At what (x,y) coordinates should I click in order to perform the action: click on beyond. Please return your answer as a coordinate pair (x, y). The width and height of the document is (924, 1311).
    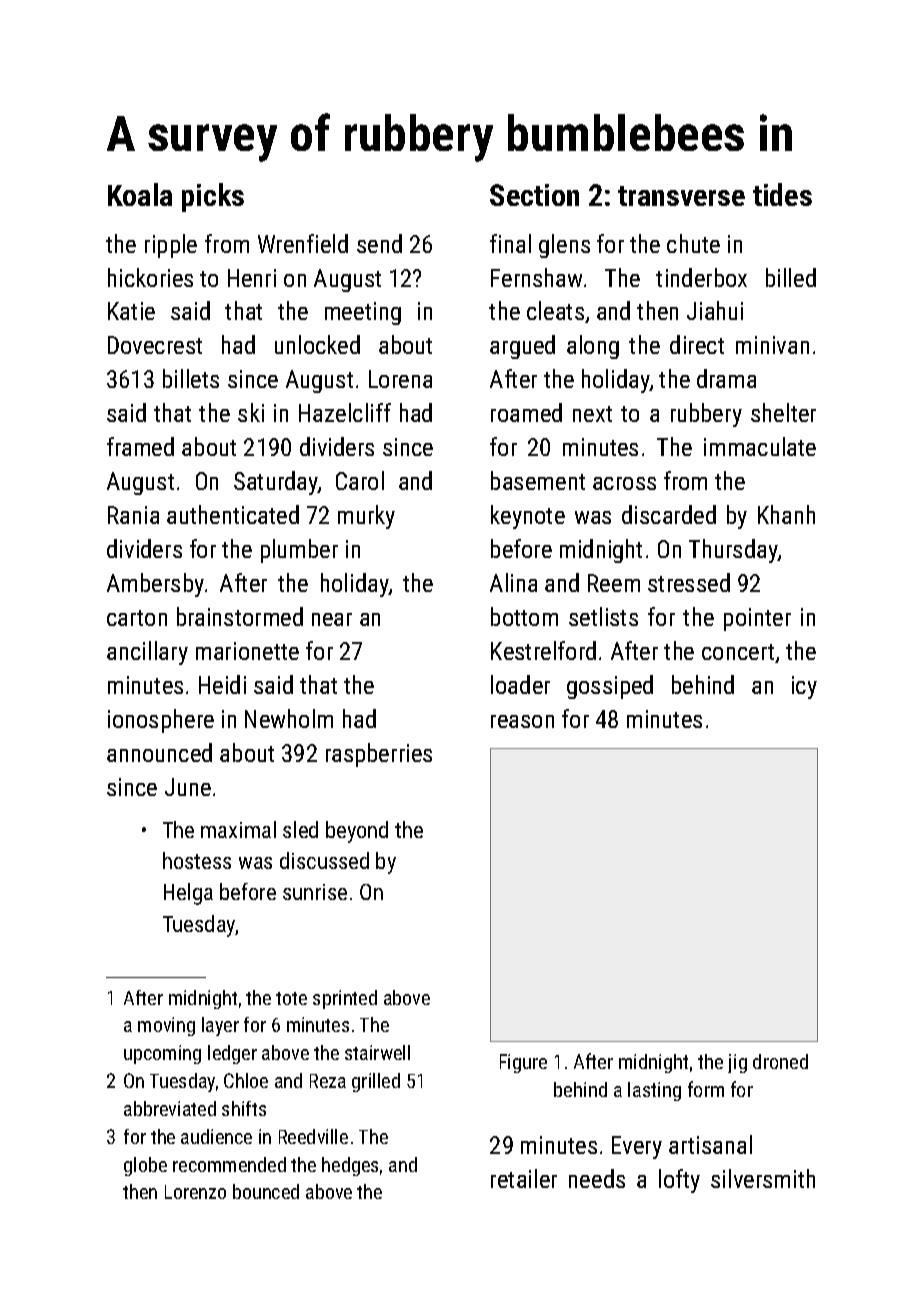
    Looking at the image, I should click on (357, 832).
